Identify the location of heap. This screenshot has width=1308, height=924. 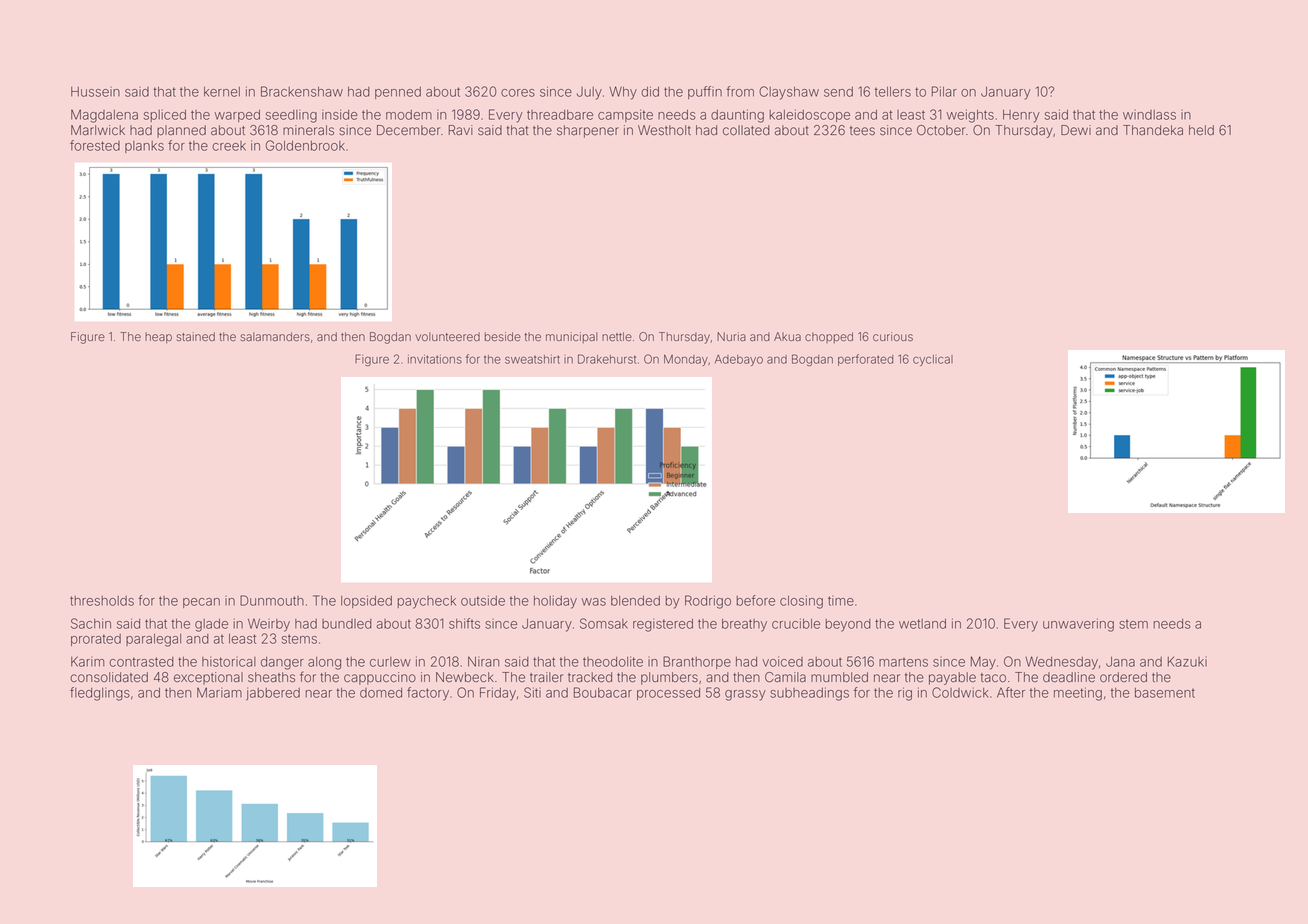
(158, 337).
